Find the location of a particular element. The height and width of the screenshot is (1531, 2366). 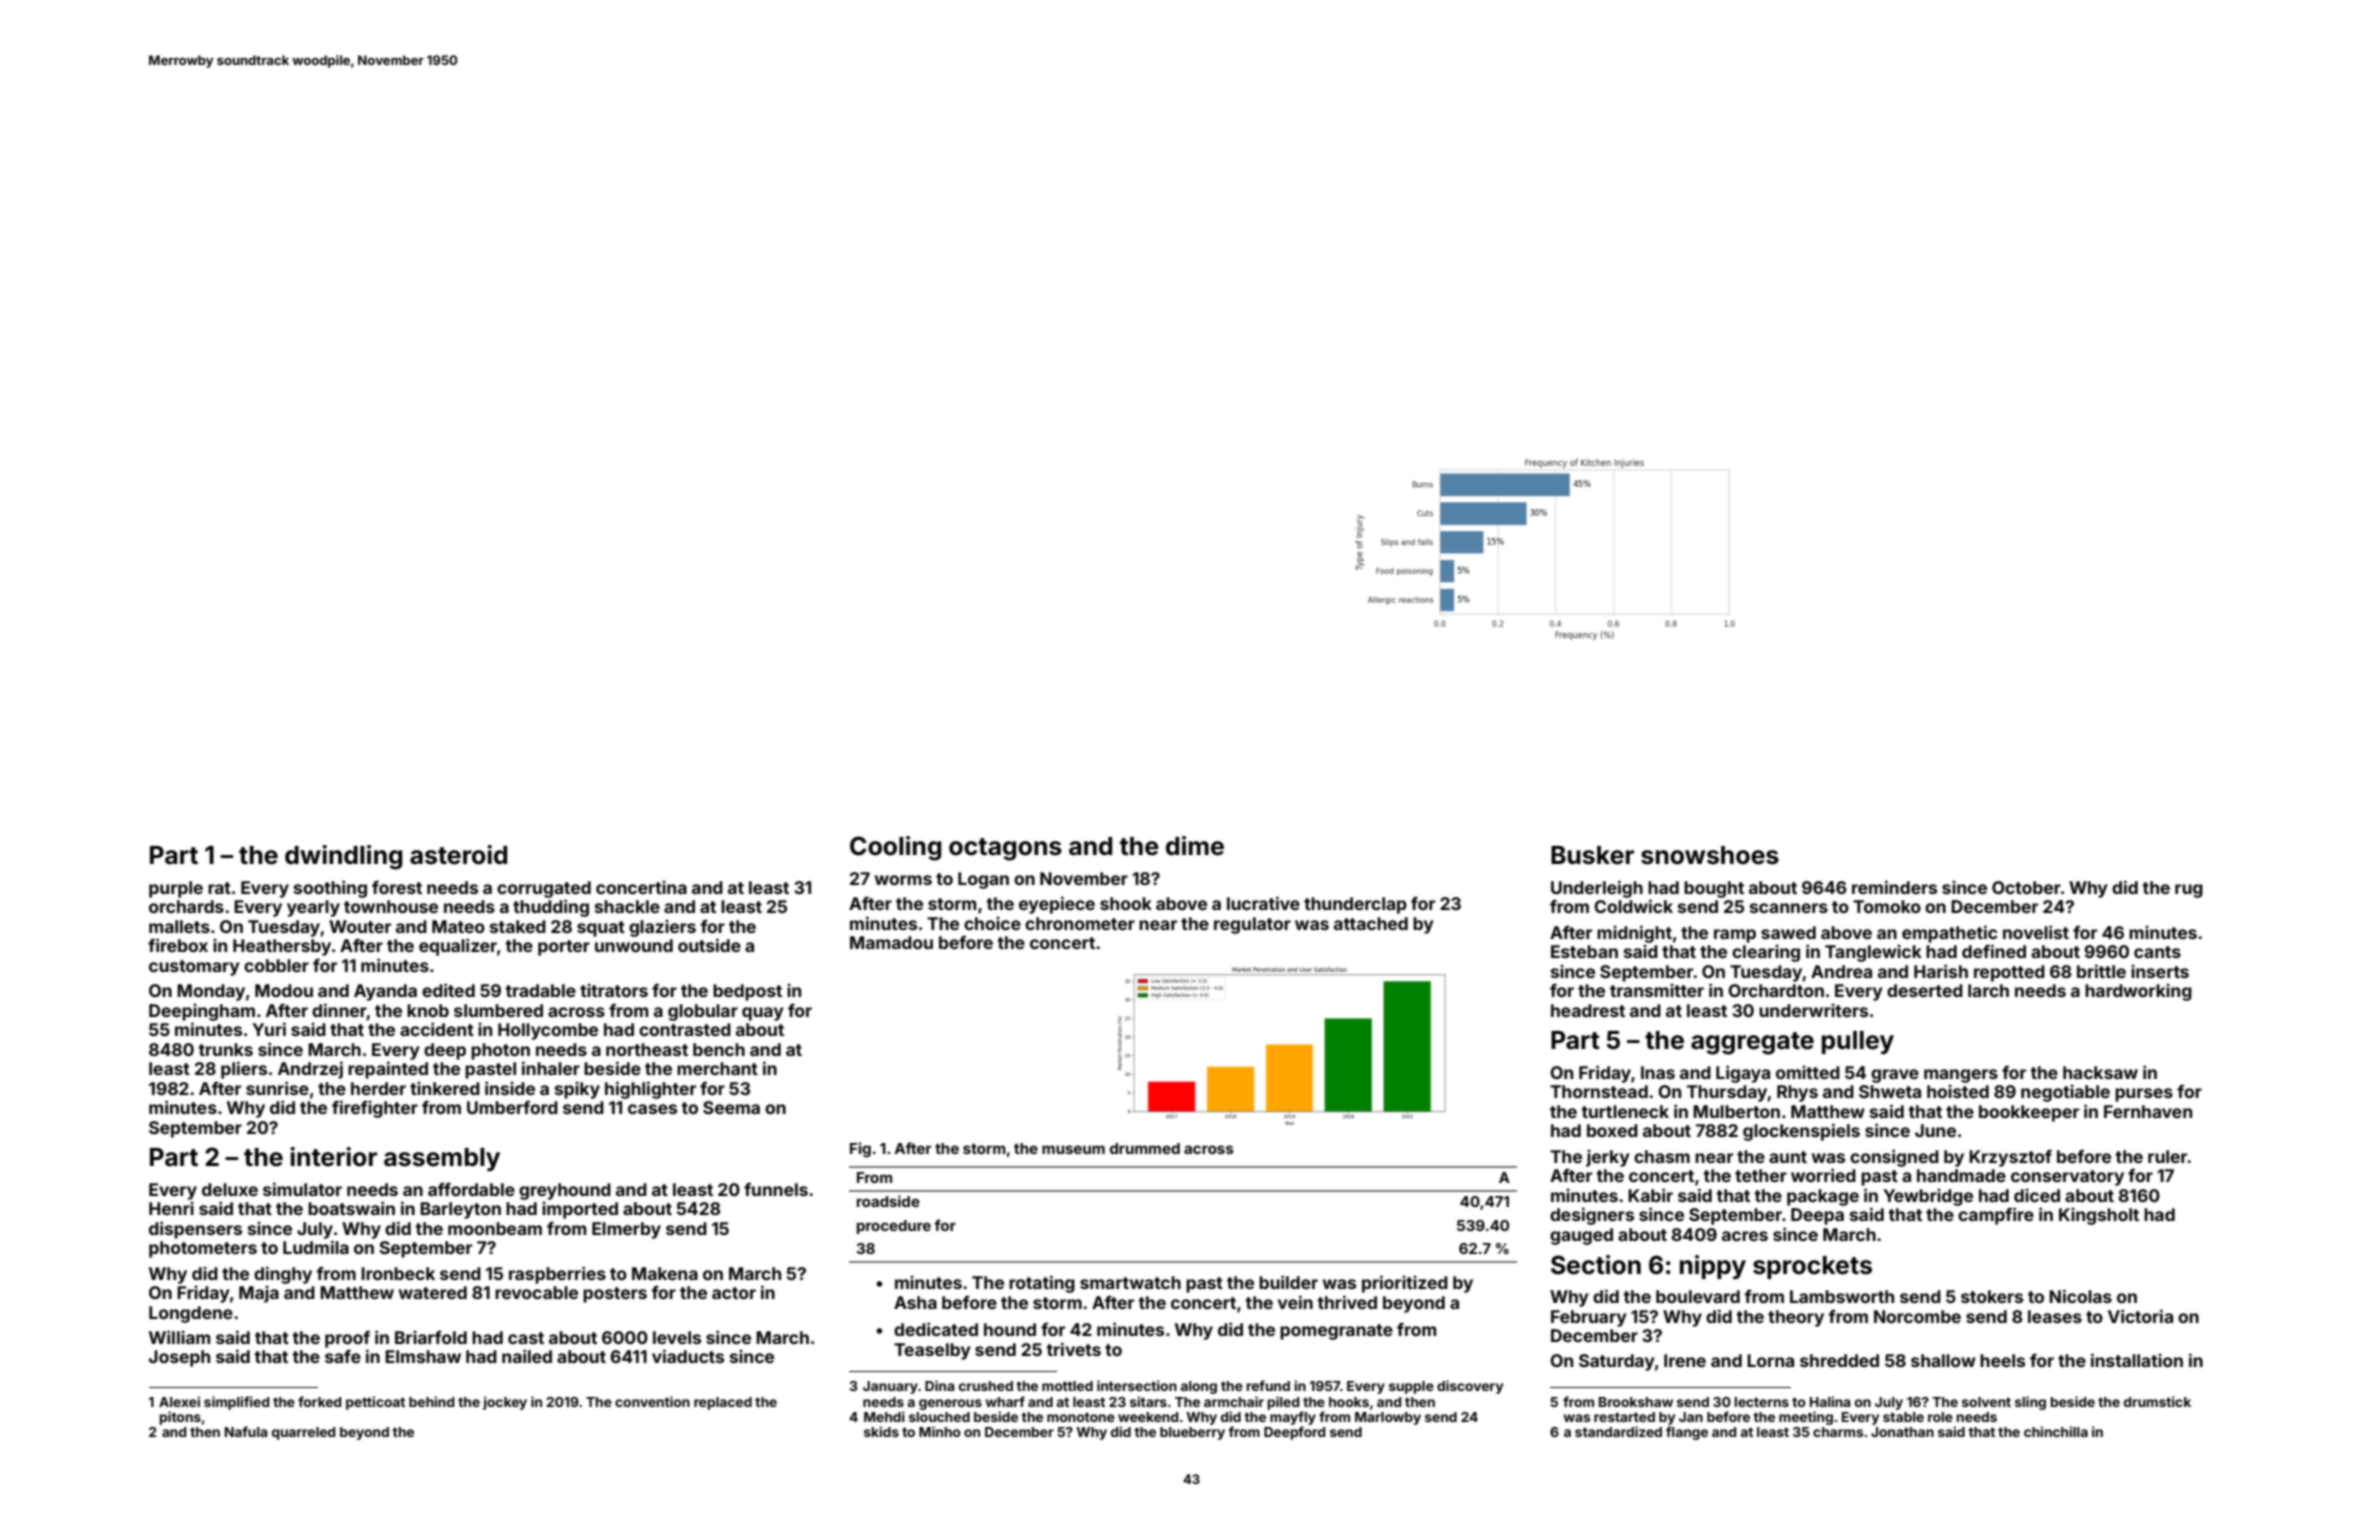

underwriters is located at coordinates (1813, 1010).
